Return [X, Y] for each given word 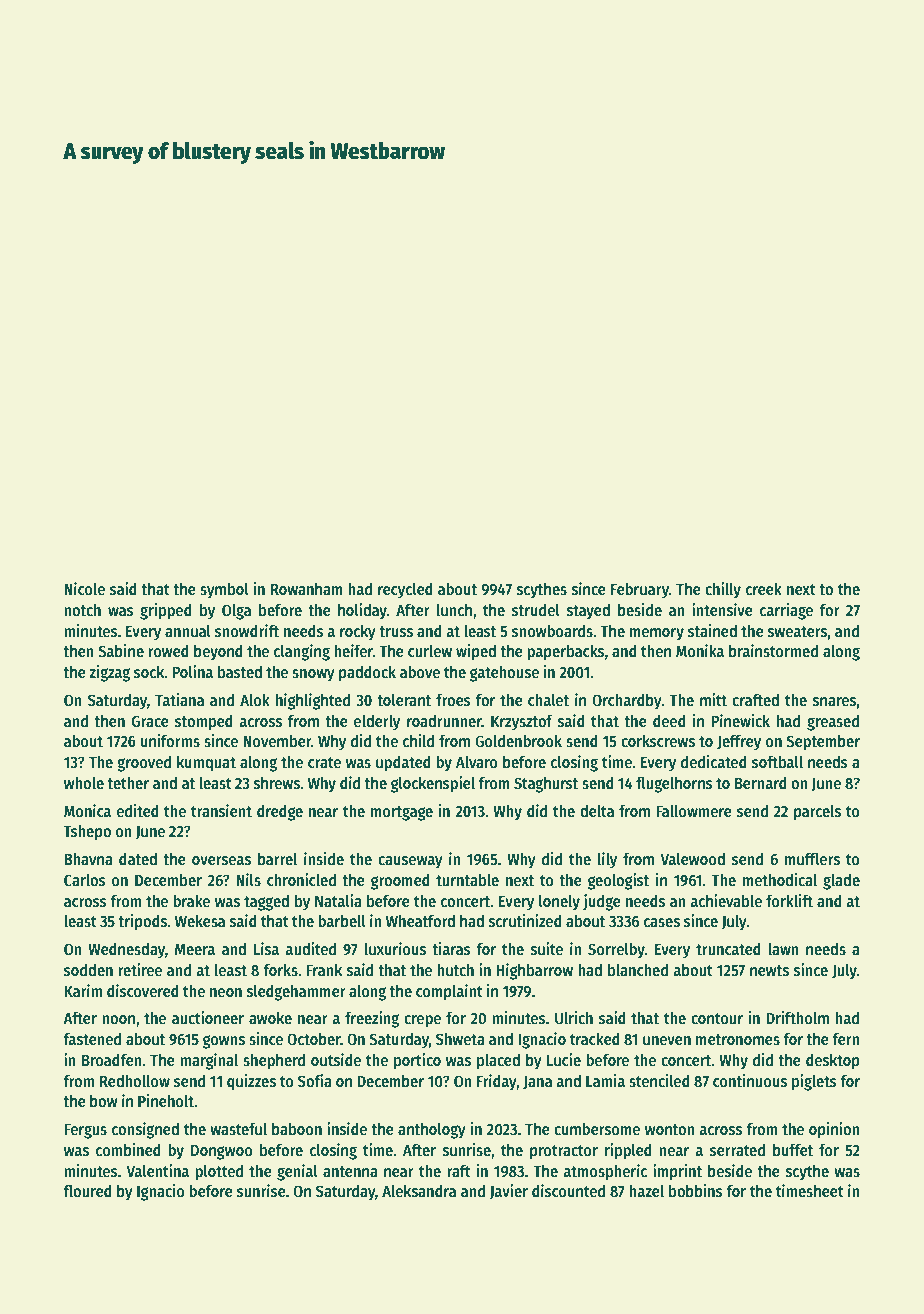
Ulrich [574, 1018]
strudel [536, 610]
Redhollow [135, 1081]
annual [188, 631]
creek [764, 589]
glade [841, 882]
